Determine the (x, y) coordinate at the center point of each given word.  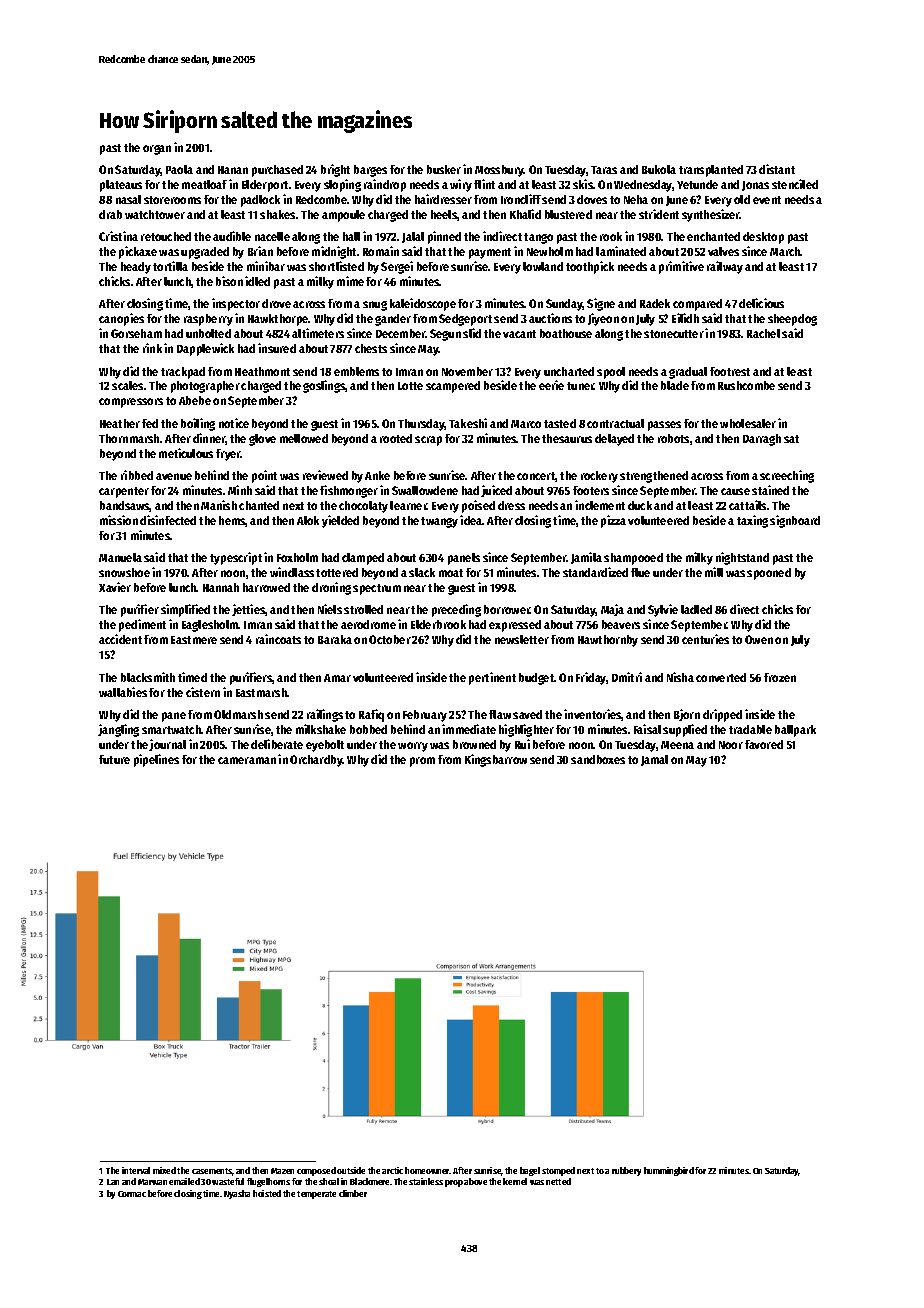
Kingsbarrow (496, 760)
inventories (593, 715)
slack (422, 572)
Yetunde (697, 184)
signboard (795, 521)
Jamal (654, 760)
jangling (118, 730)
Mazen (282, 1171)
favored (764, 744)
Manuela (120, 557)
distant (777, 169)
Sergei (397, 267)
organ (157, 150)
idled (257, 281)
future (114, 759)
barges (370, 171)
